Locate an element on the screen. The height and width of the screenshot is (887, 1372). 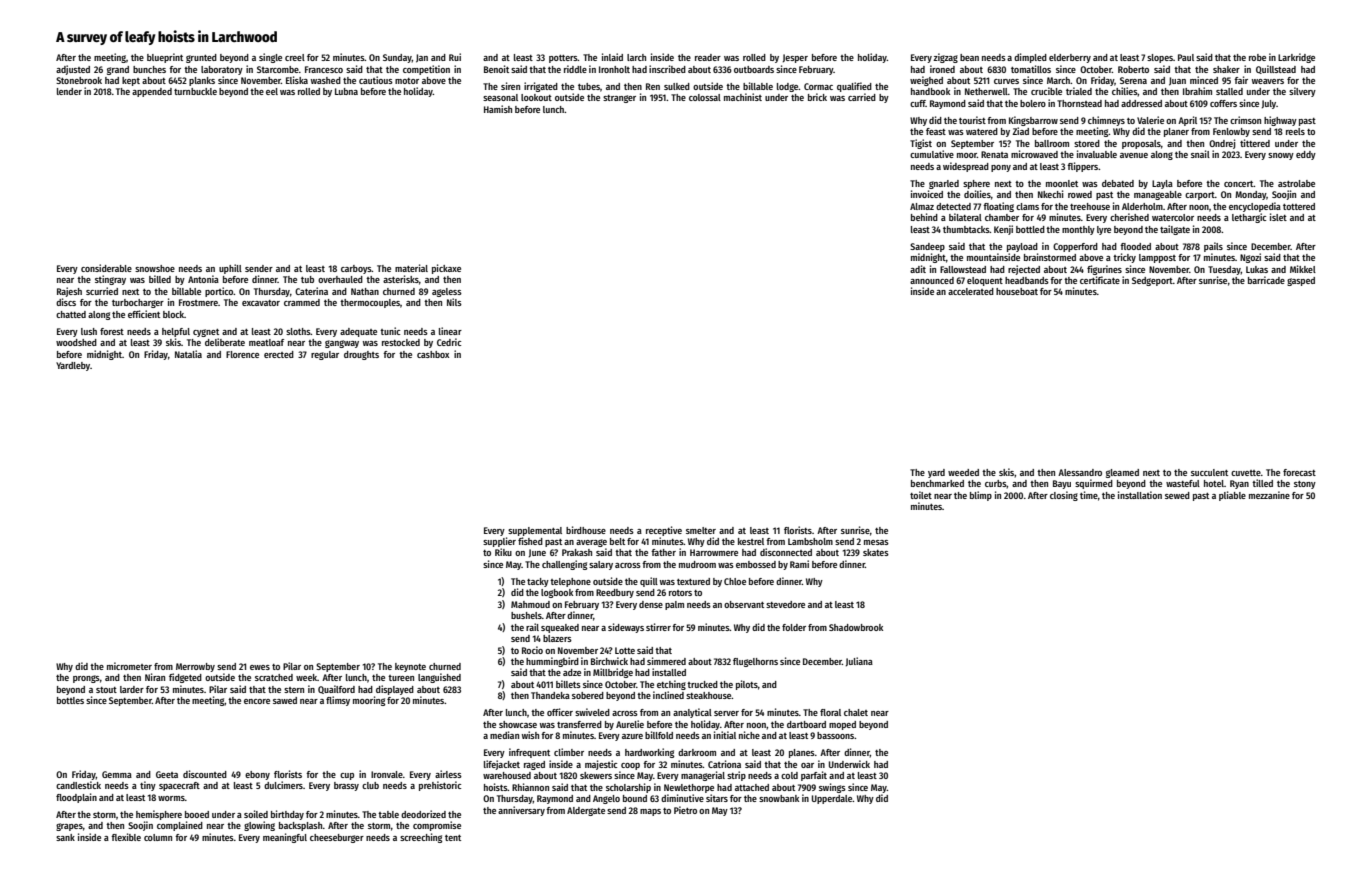
prongs is located at coordinates (86, 679).
